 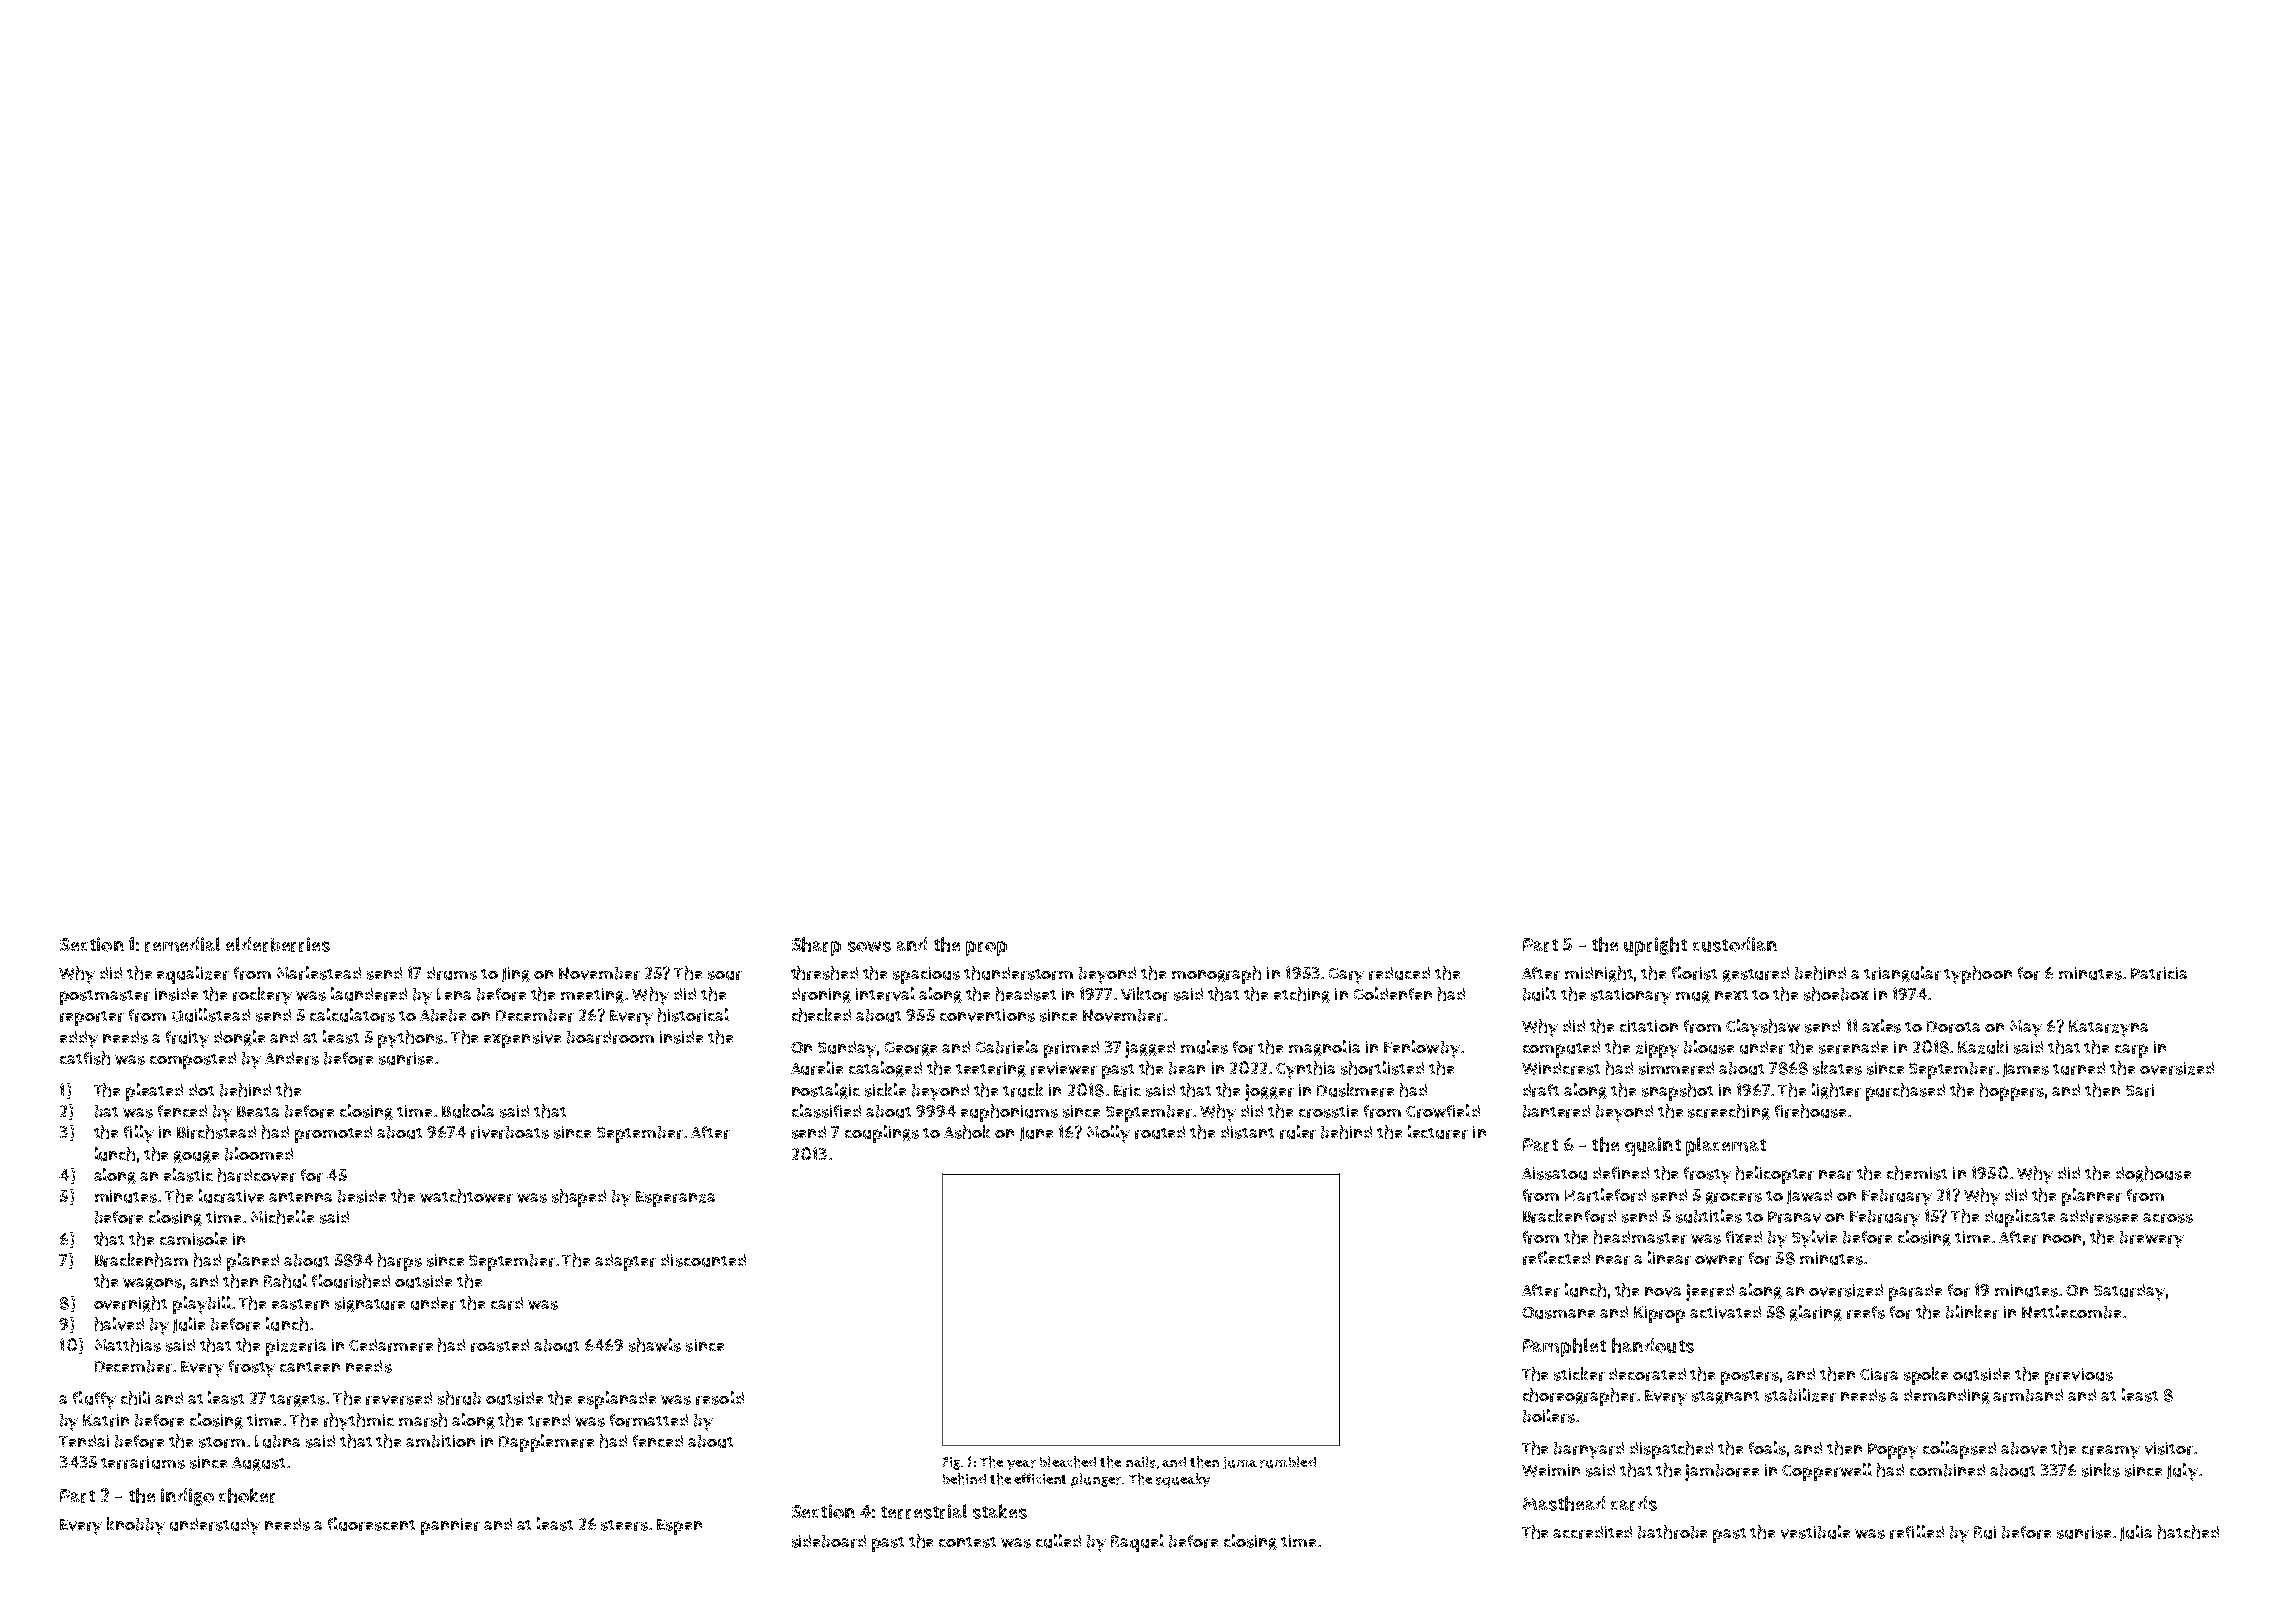 What do you see at coordinates (262, 996) in the screenshot?
I see `rockery` at bounding box center [262, 996].
